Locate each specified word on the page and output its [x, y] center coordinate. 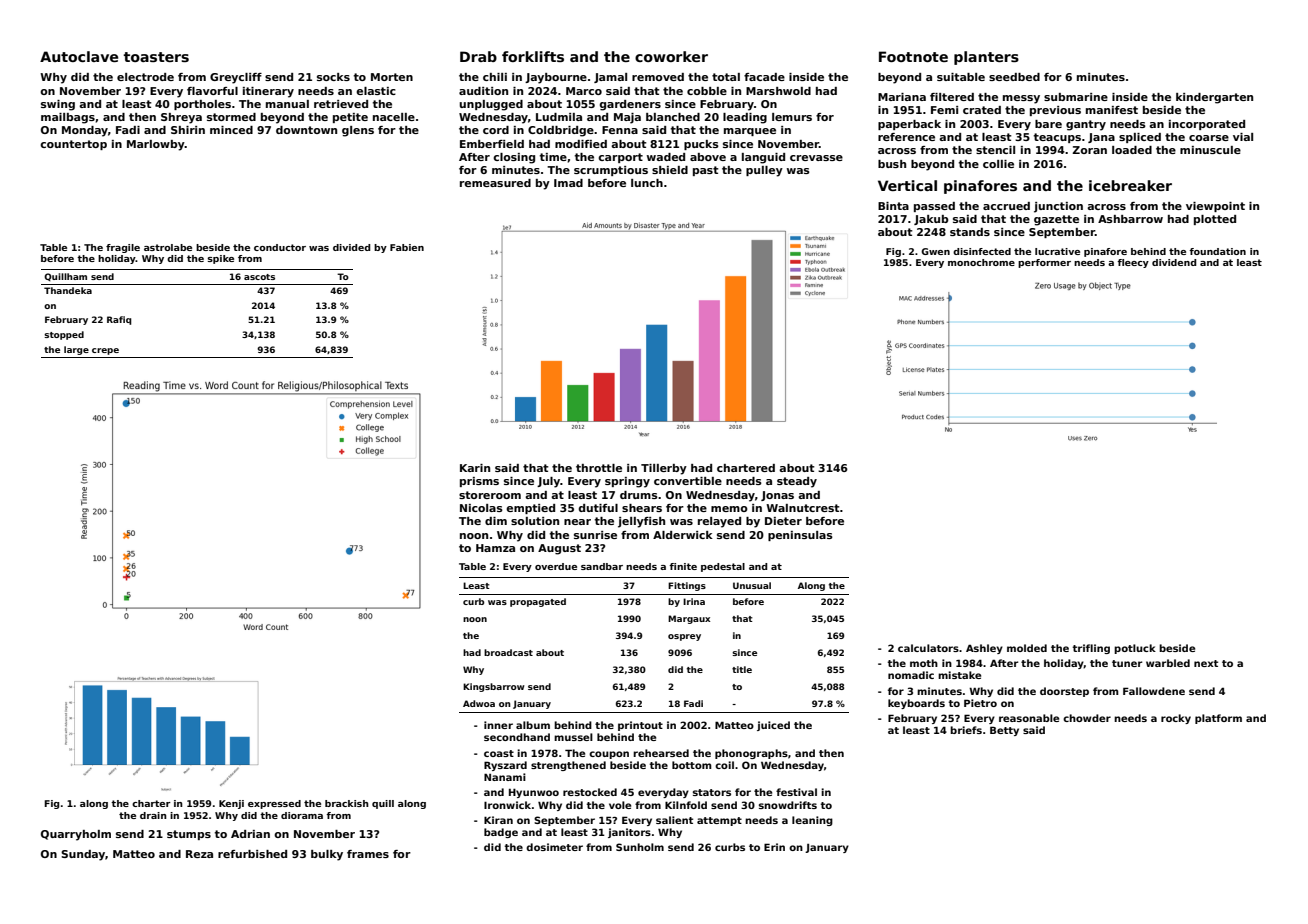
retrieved [341, 104]
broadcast [508, 652]
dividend [1174, 262]
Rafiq [119, 320]
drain [153, 815]
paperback [909, 125]
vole [620, 805]
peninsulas [800, 536]
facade [764, 77]
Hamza [495, 548]
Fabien [407, 247]
